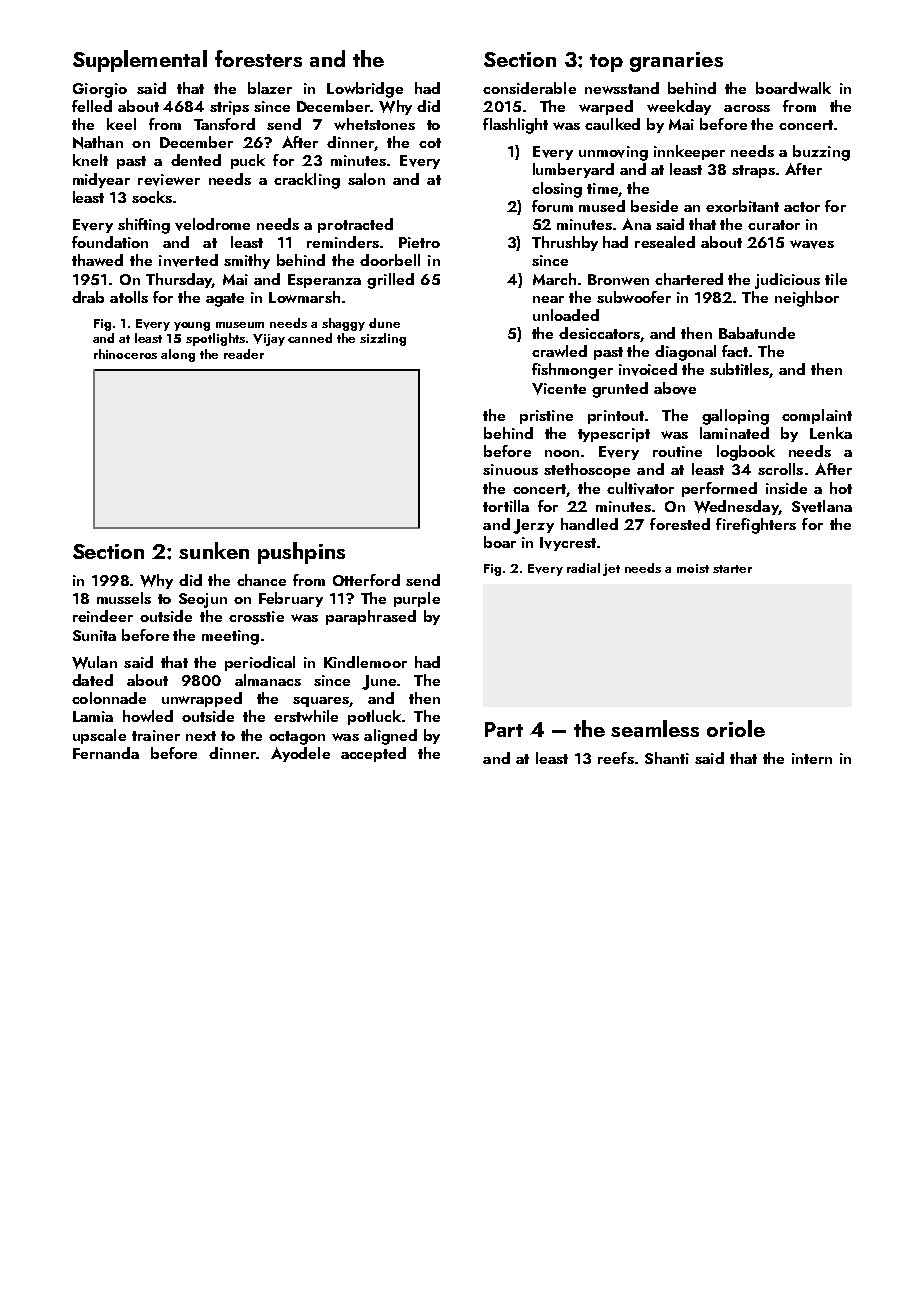 The image size is (924, 1308). I want to click on moist, so click(693, 568).
